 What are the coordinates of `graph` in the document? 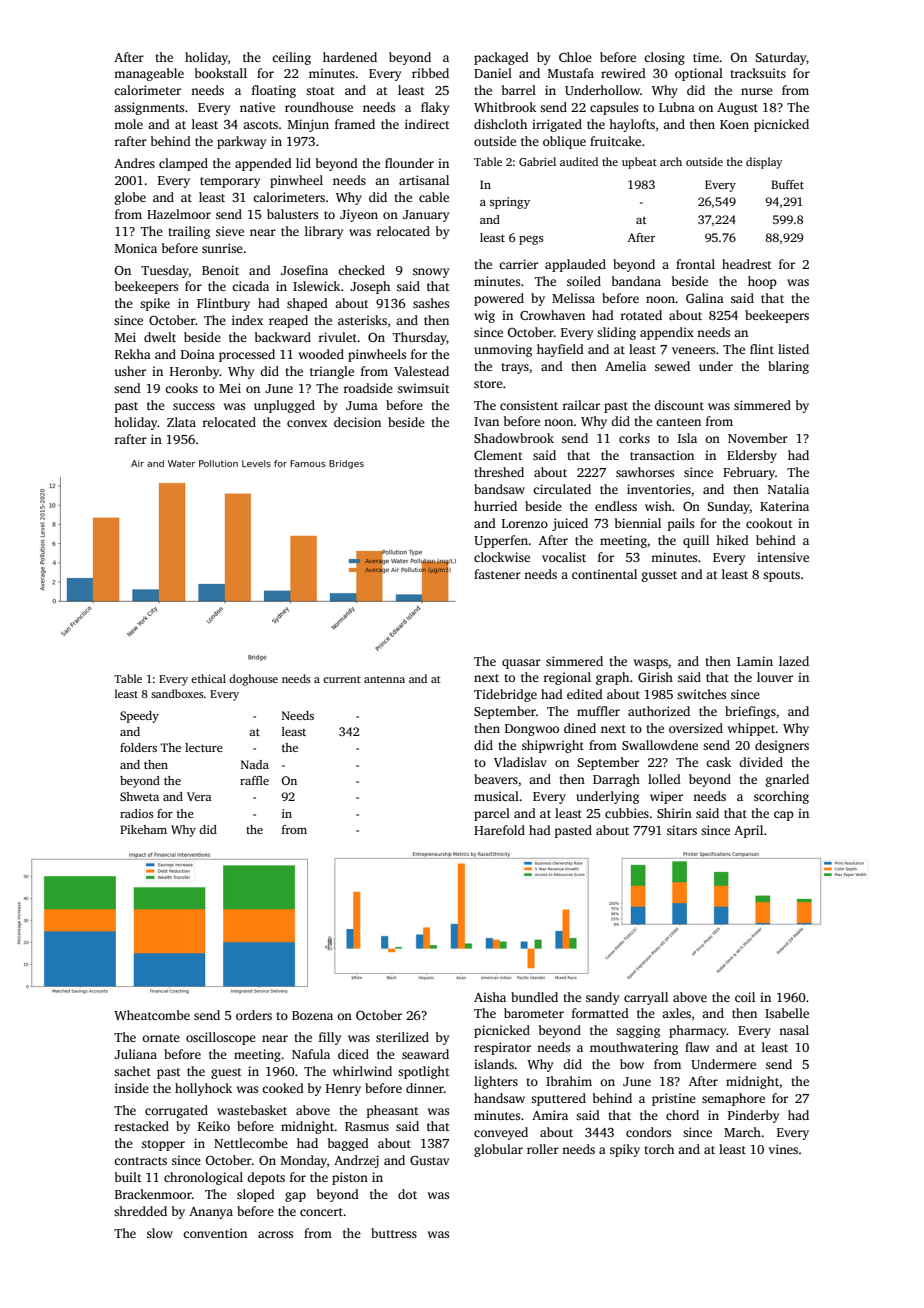 It's located at (612, 678).
